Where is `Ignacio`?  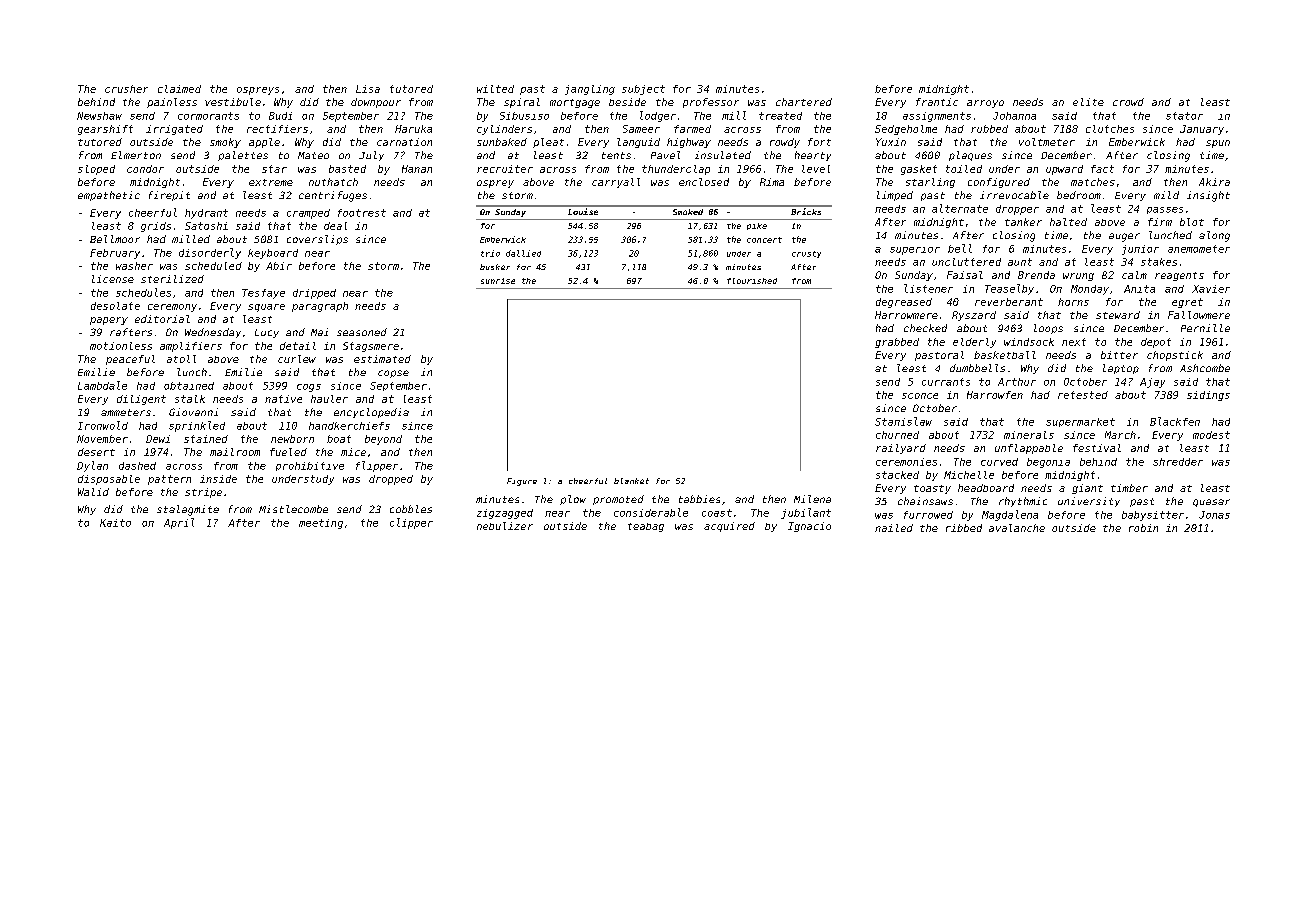 Ignacio is located at coordinates (809, 527).
